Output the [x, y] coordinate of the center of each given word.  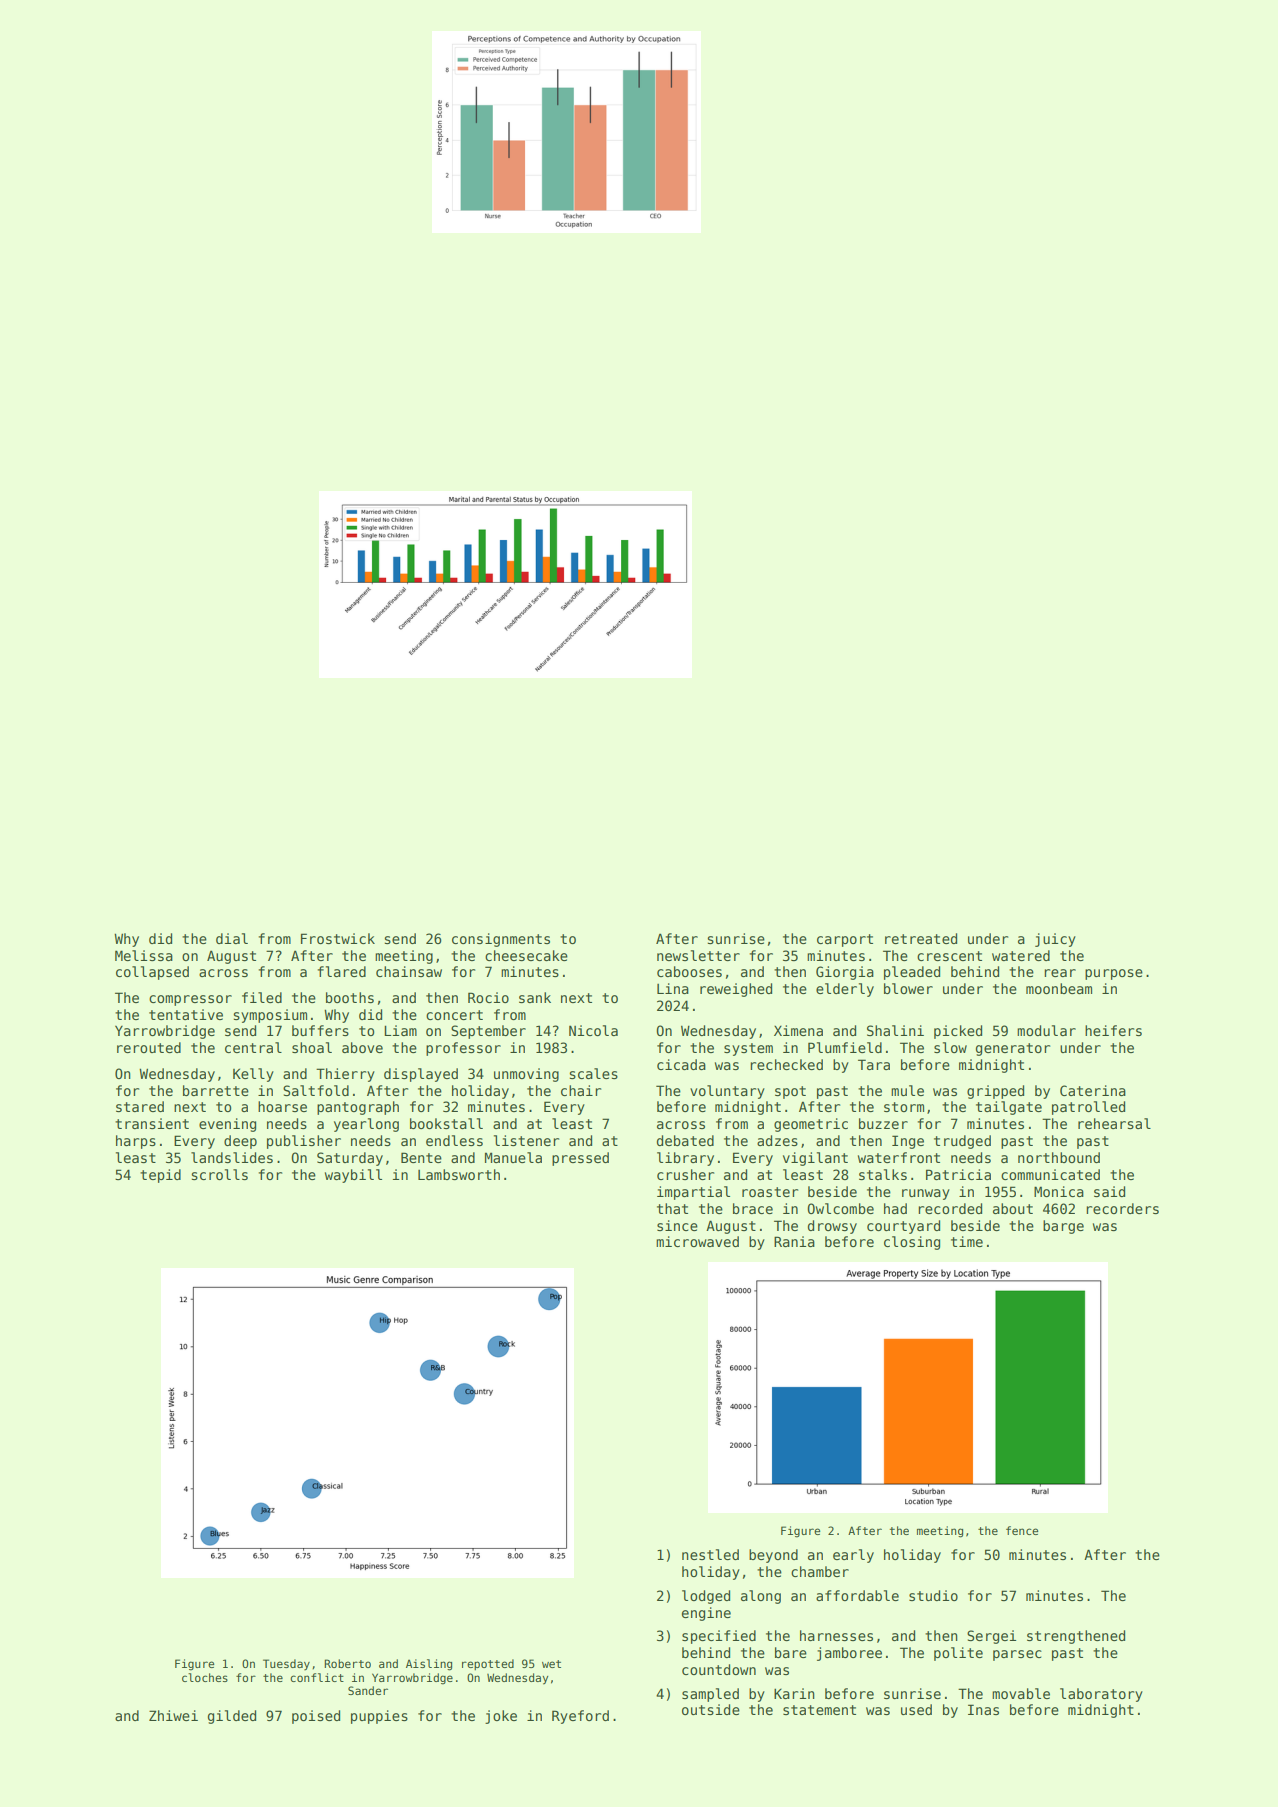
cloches [205, 1677]
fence [1022, 1530]
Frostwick [338, 938]
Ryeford [580, 1717]
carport [845, 940]
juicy [1055, 940]
